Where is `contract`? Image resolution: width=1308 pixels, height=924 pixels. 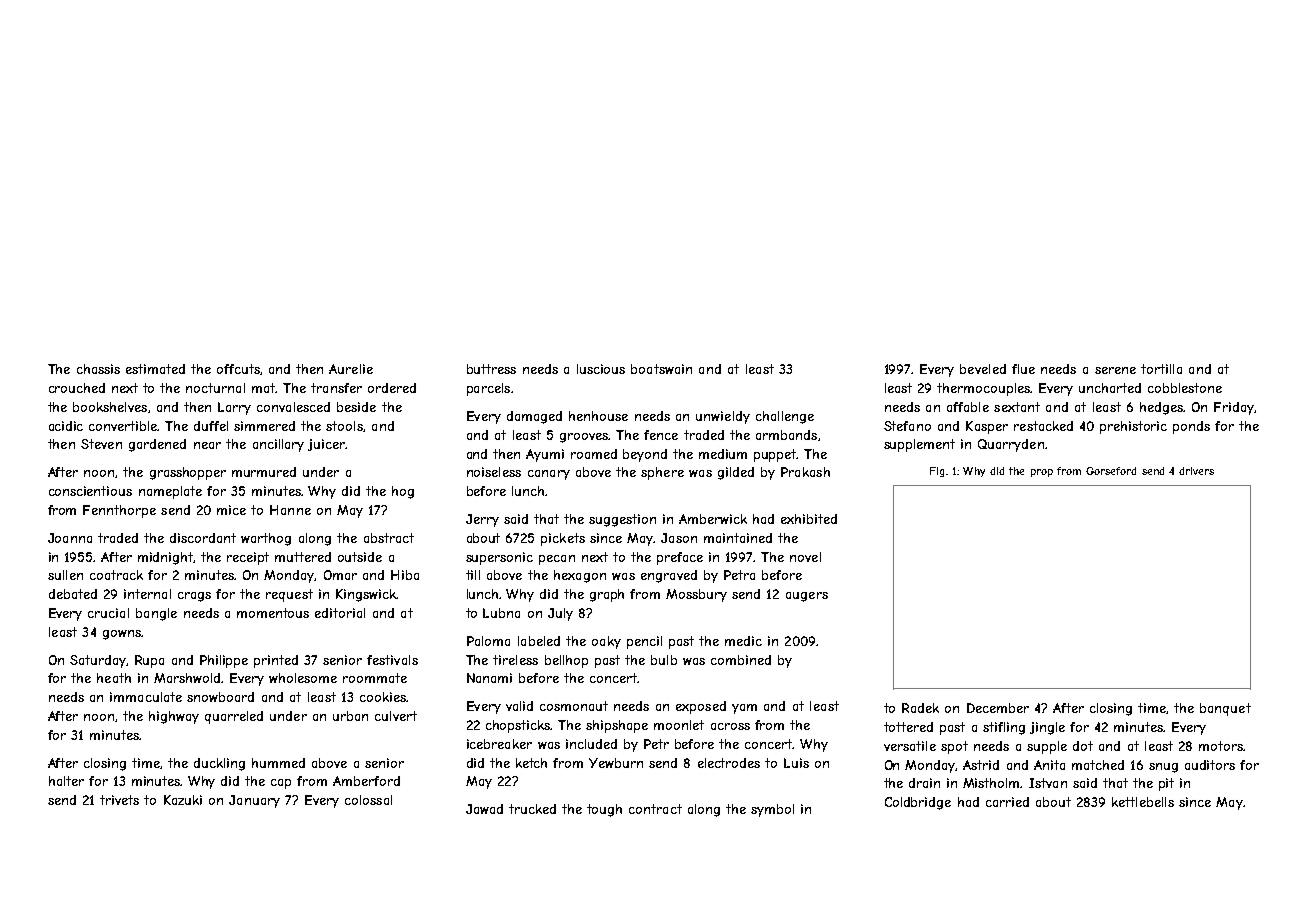
contract is located at coordinates (655, 809).
